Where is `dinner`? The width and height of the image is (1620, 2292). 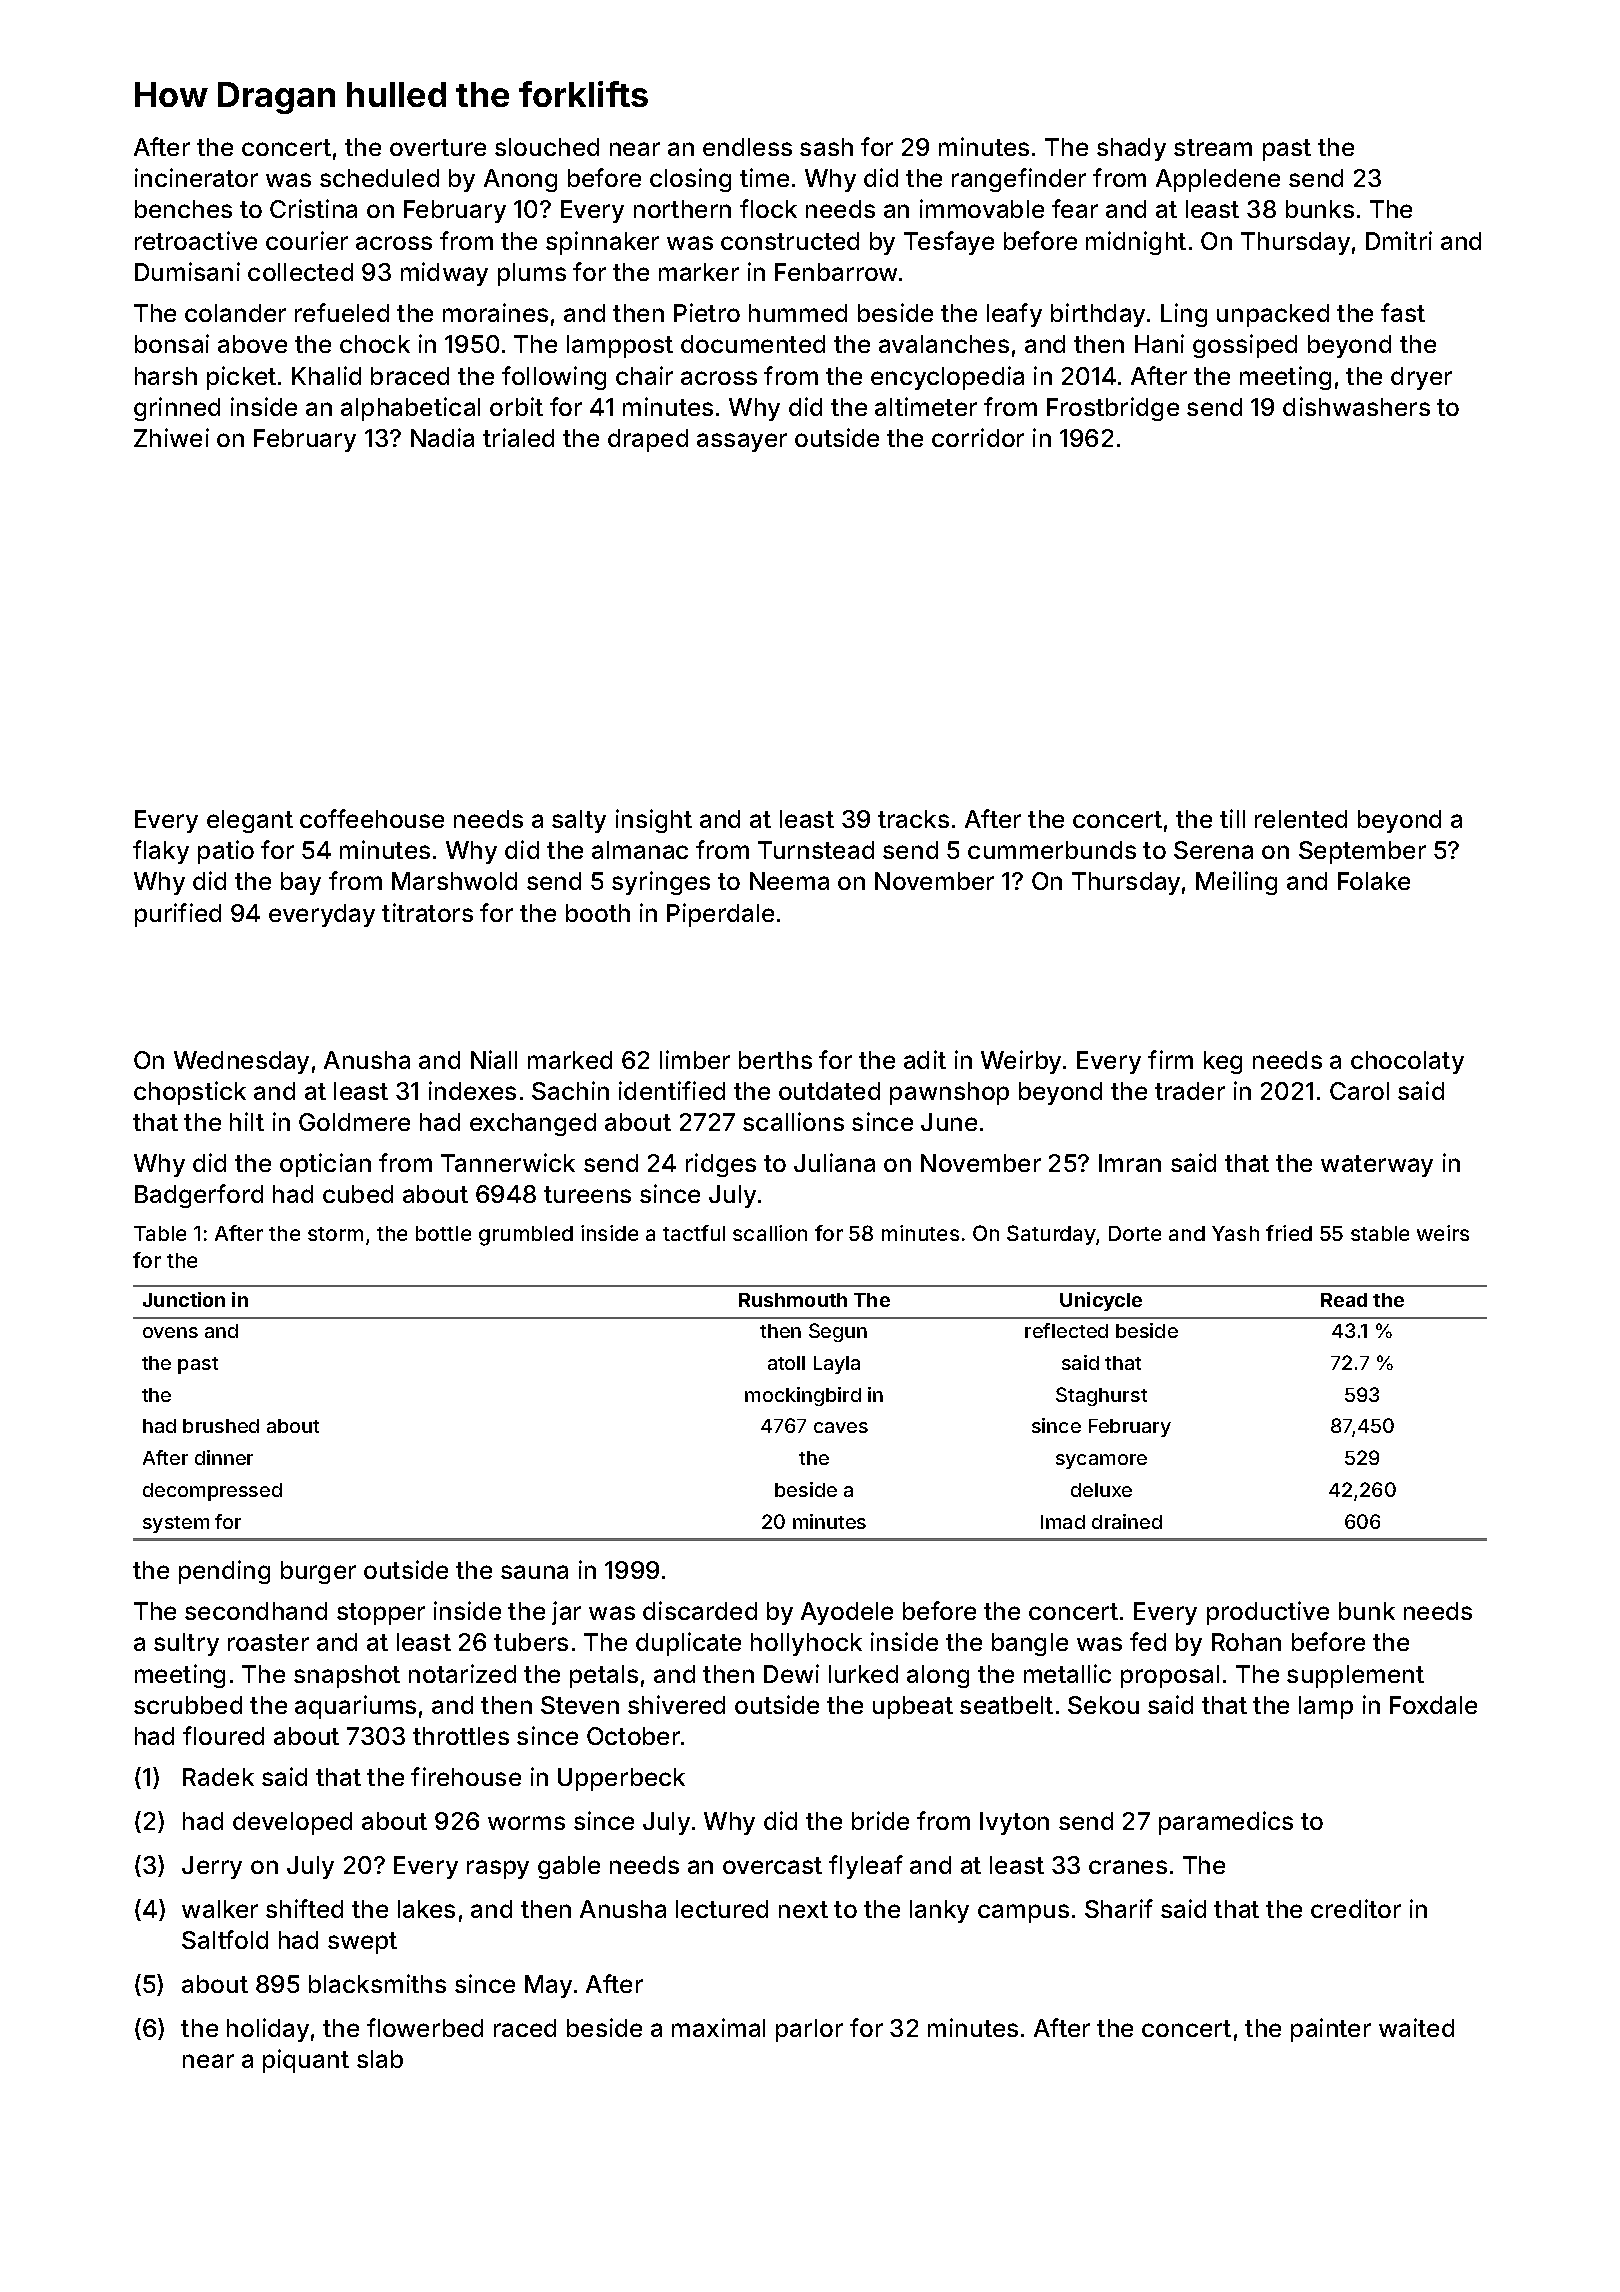 dinner is located at coordinates (224, 1457).
